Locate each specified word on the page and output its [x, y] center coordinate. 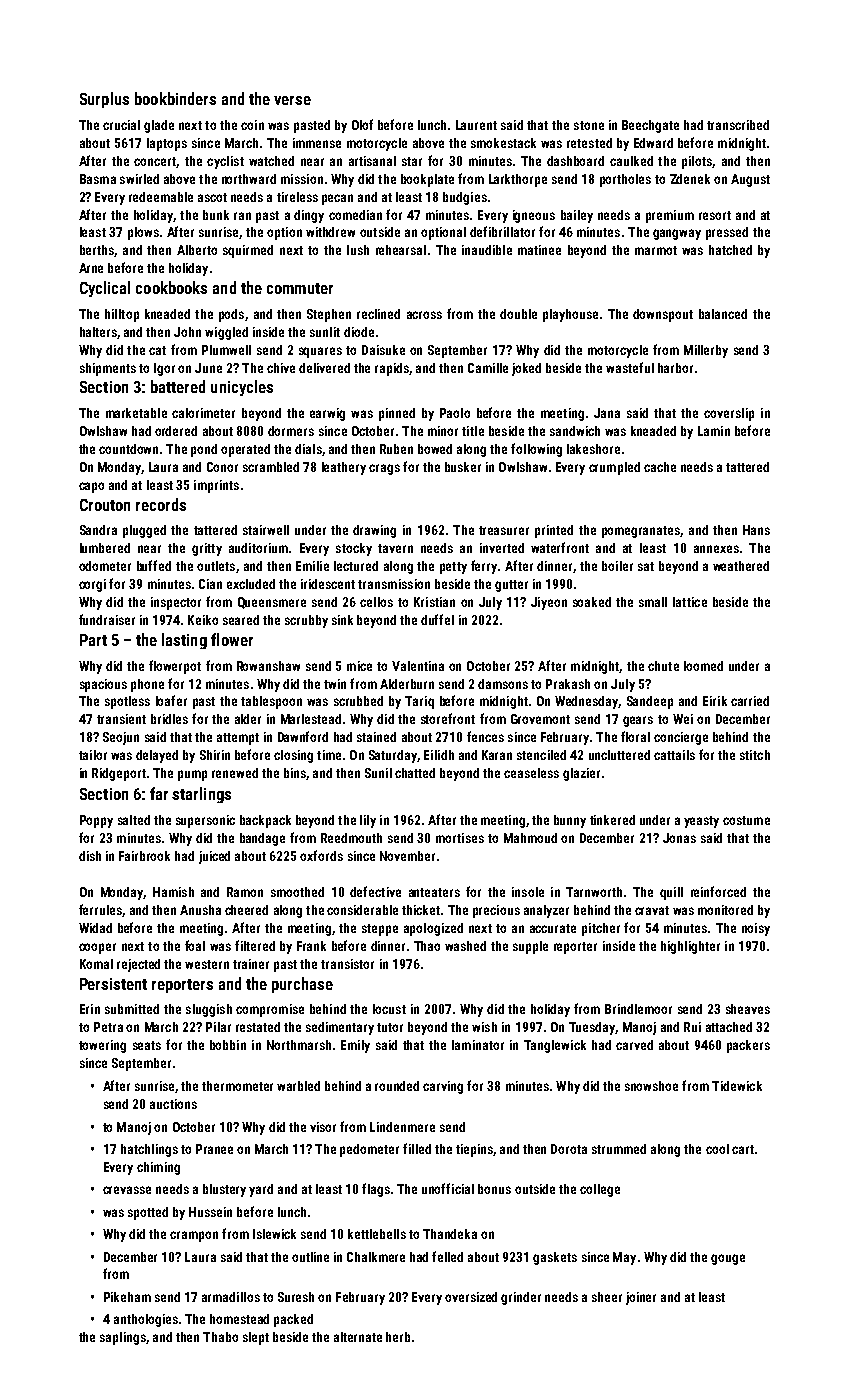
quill [671, 893]
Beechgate [650, 126]
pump [192, 775]
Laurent [476, 125]
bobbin [228, 1045]
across [424, 315]
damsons [503, 684]
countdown [128, 449]
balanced [723, 314]
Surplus [104, 100]
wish [484, 1027]
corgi [92, 585]
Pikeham [127, 1297]
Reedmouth [351, 838]
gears [638, 721]
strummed [619, 1149]
